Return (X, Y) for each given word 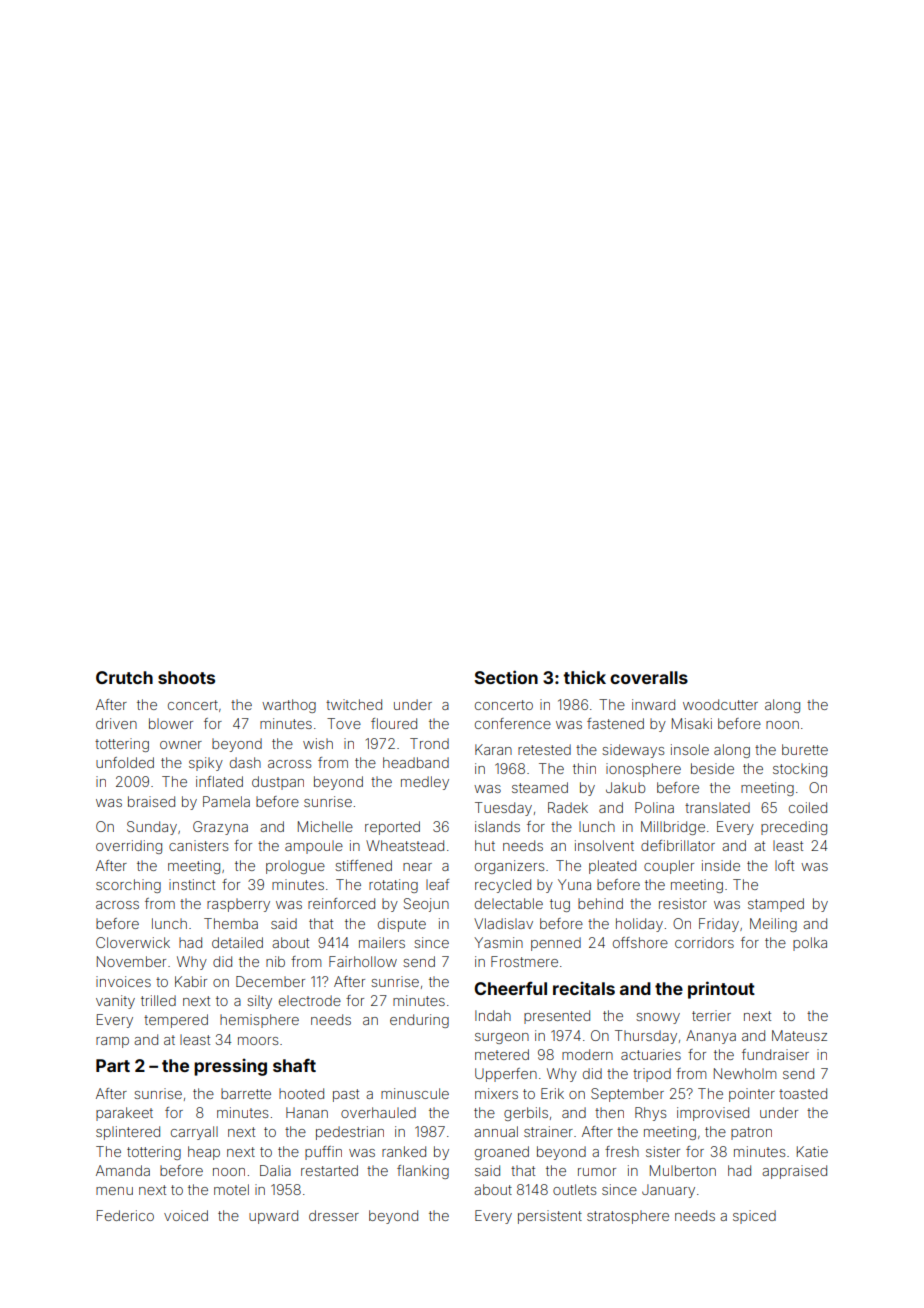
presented (557, 1017)
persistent (550, 1217)
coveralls (649, 677)
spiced (754, 1217)
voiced (186, 1215)
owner (181, 745)
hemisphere (259, 1021)
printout (721, 990)
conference (513, 723)
